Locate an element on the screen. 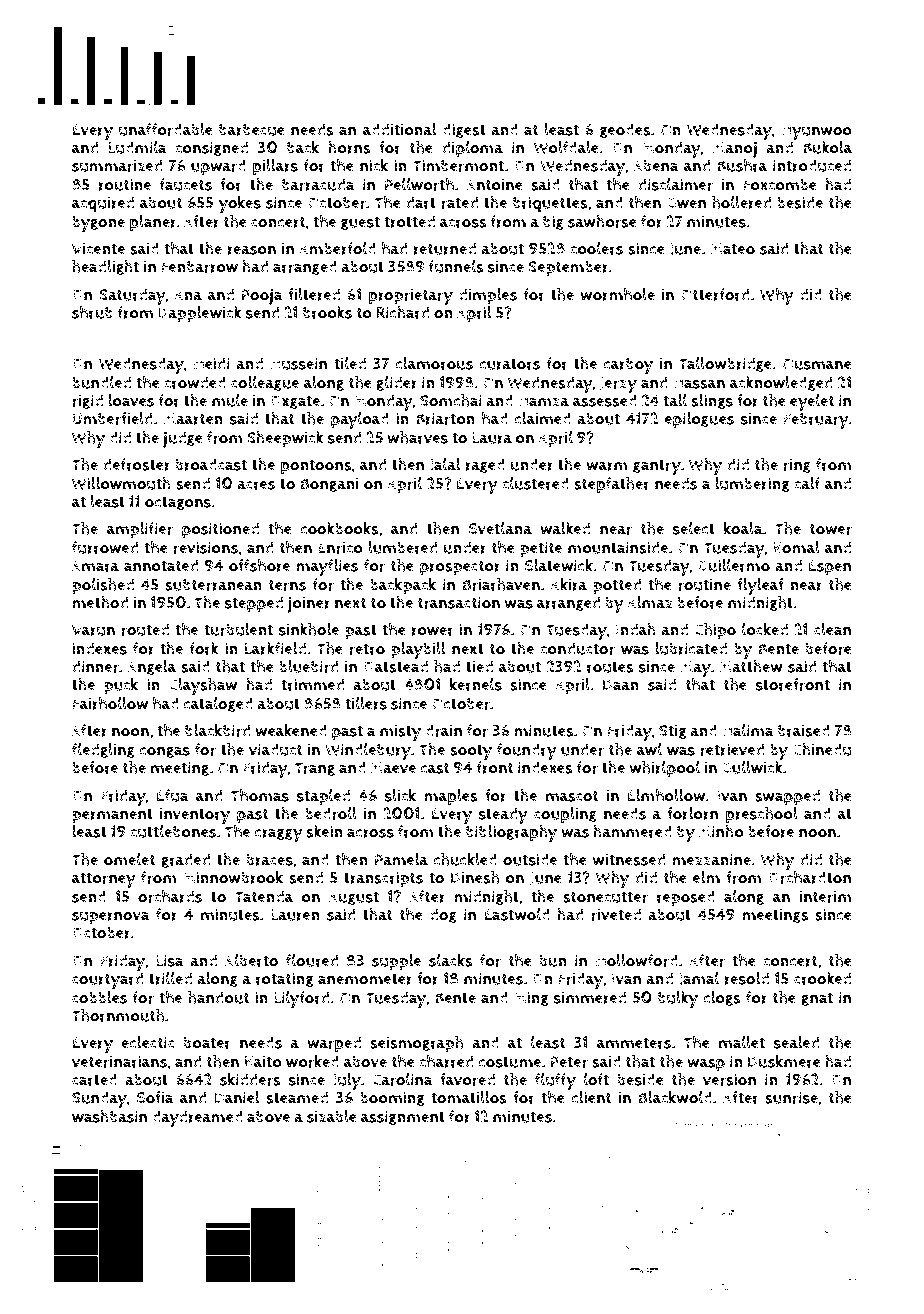 Image resolution: width=924 pixels, height=1314 pixels. calf is located at coordinates (807, 483).
